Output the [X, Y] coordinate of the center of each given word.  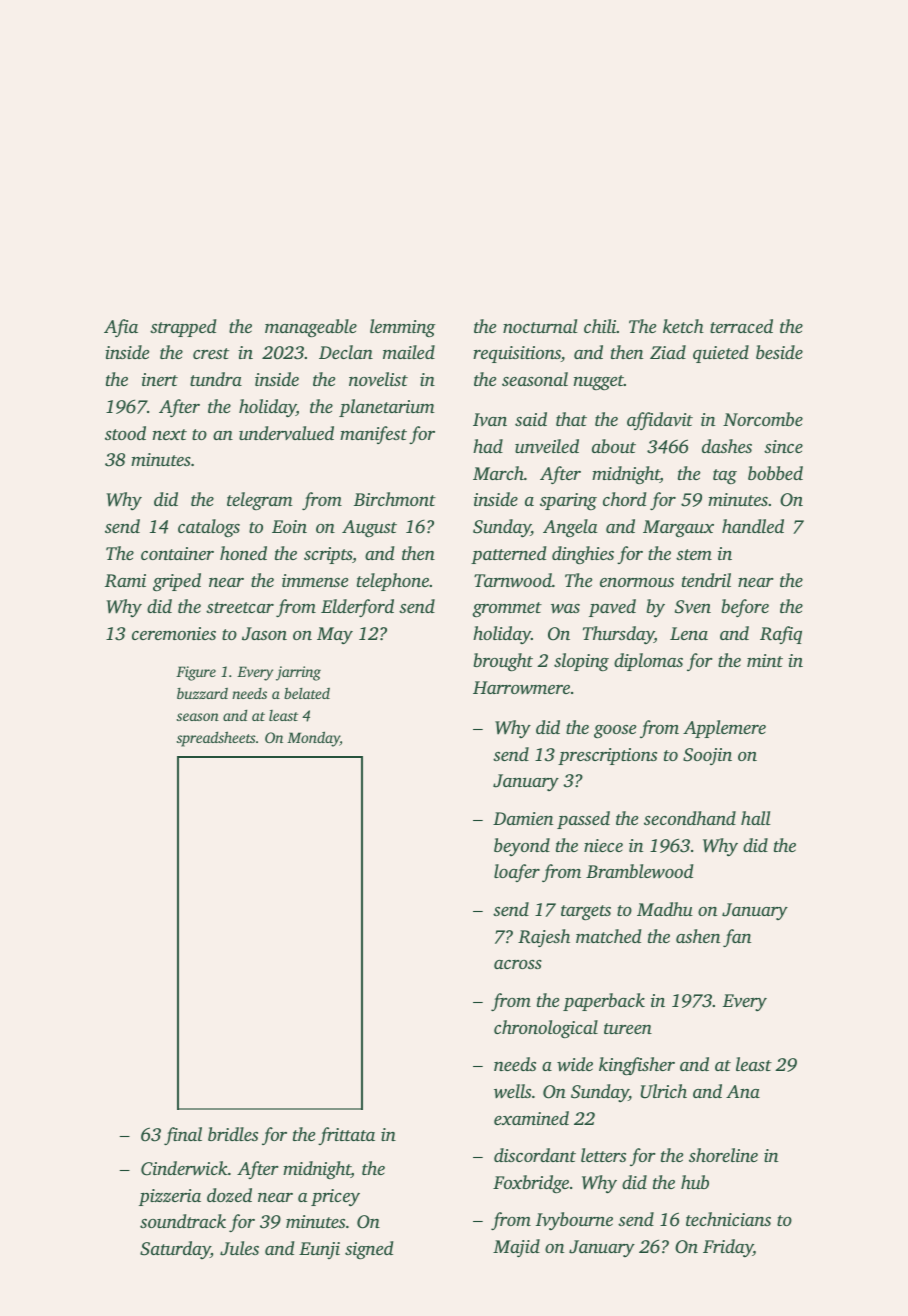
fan [737, 938]
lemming [403, 328]
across [518, 964]
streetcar [240, 607]
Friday [728, 1248]
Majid [516, 1248]
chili [600, 326]
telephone [393, 582]
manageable [311, 328]
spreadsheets [216, 739]
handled [753, 526]
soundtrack [183, 1221]
